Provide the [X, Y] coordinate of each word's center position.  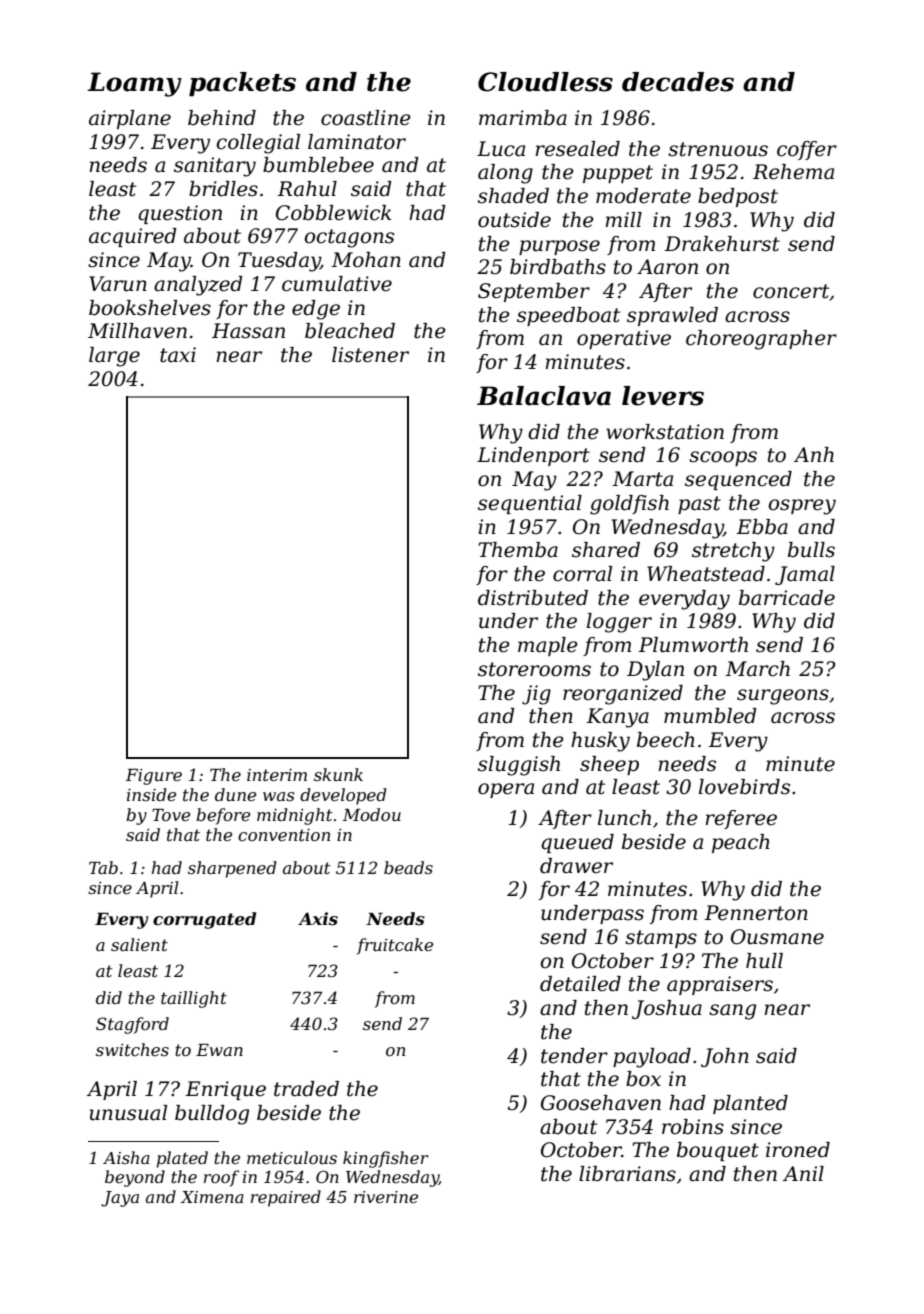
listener [370, 355]
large [114, 357]
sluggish [519, 766]
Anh [814, 454]
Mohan [366, 260]
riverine [386, 1197]
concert [791, 291]
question [180, 214]
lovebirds [744, 787]
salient [139, 944]
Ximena [212, 1197]
